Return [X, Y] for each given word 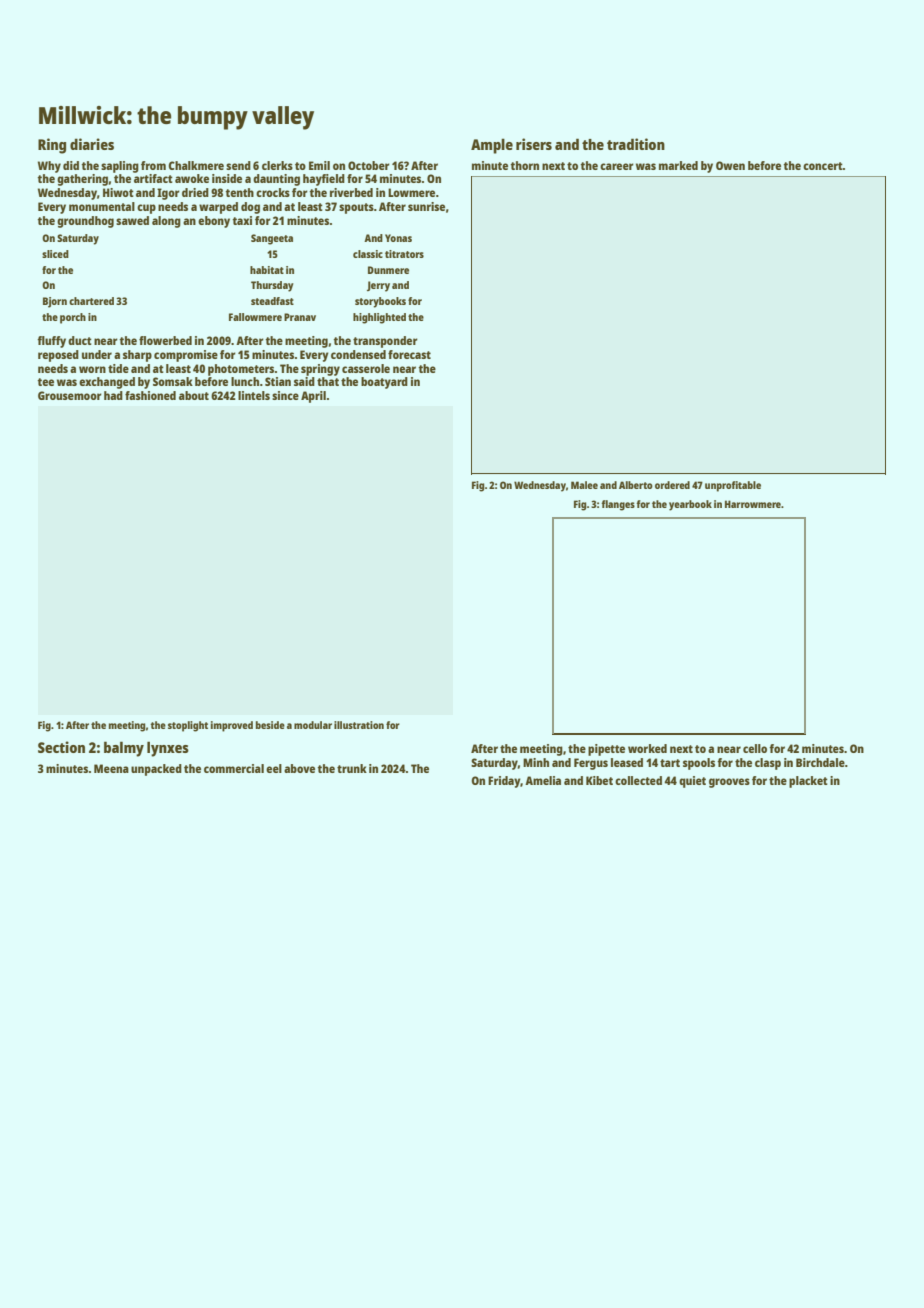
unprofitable [733, 486]
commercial [234, 768]
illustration [359, 725]
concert [823, 166]
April [313, 397]
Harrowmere [753, 504]
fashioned [150, 395]
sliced [55, 254]
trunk [352, 768]
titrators [404, 254]
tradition [636, 144]
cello [755, 748]
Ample [492, 146]
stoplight [188, 726]
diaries [92, 144]
